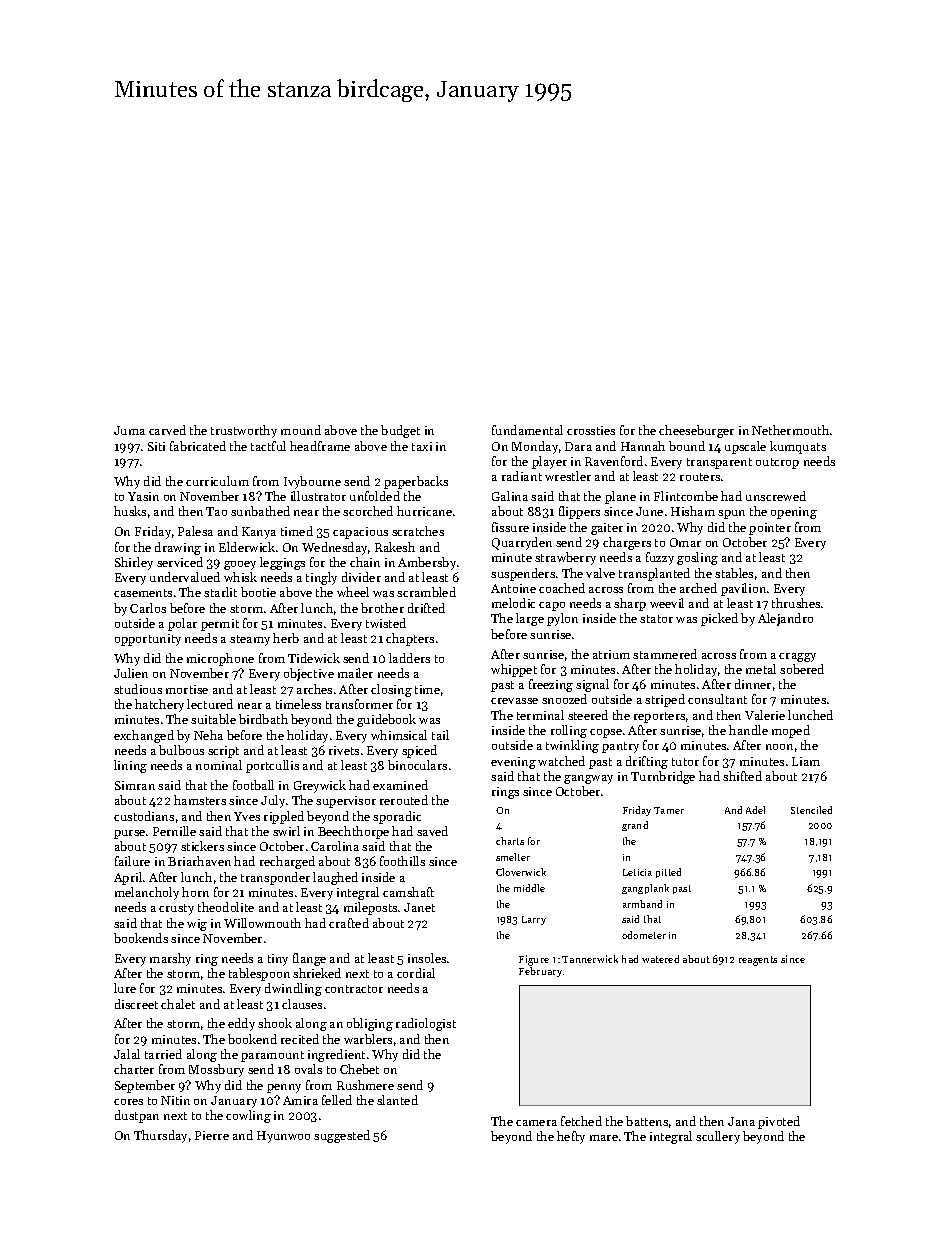  I want to click on drifting, so click(647, 762).
